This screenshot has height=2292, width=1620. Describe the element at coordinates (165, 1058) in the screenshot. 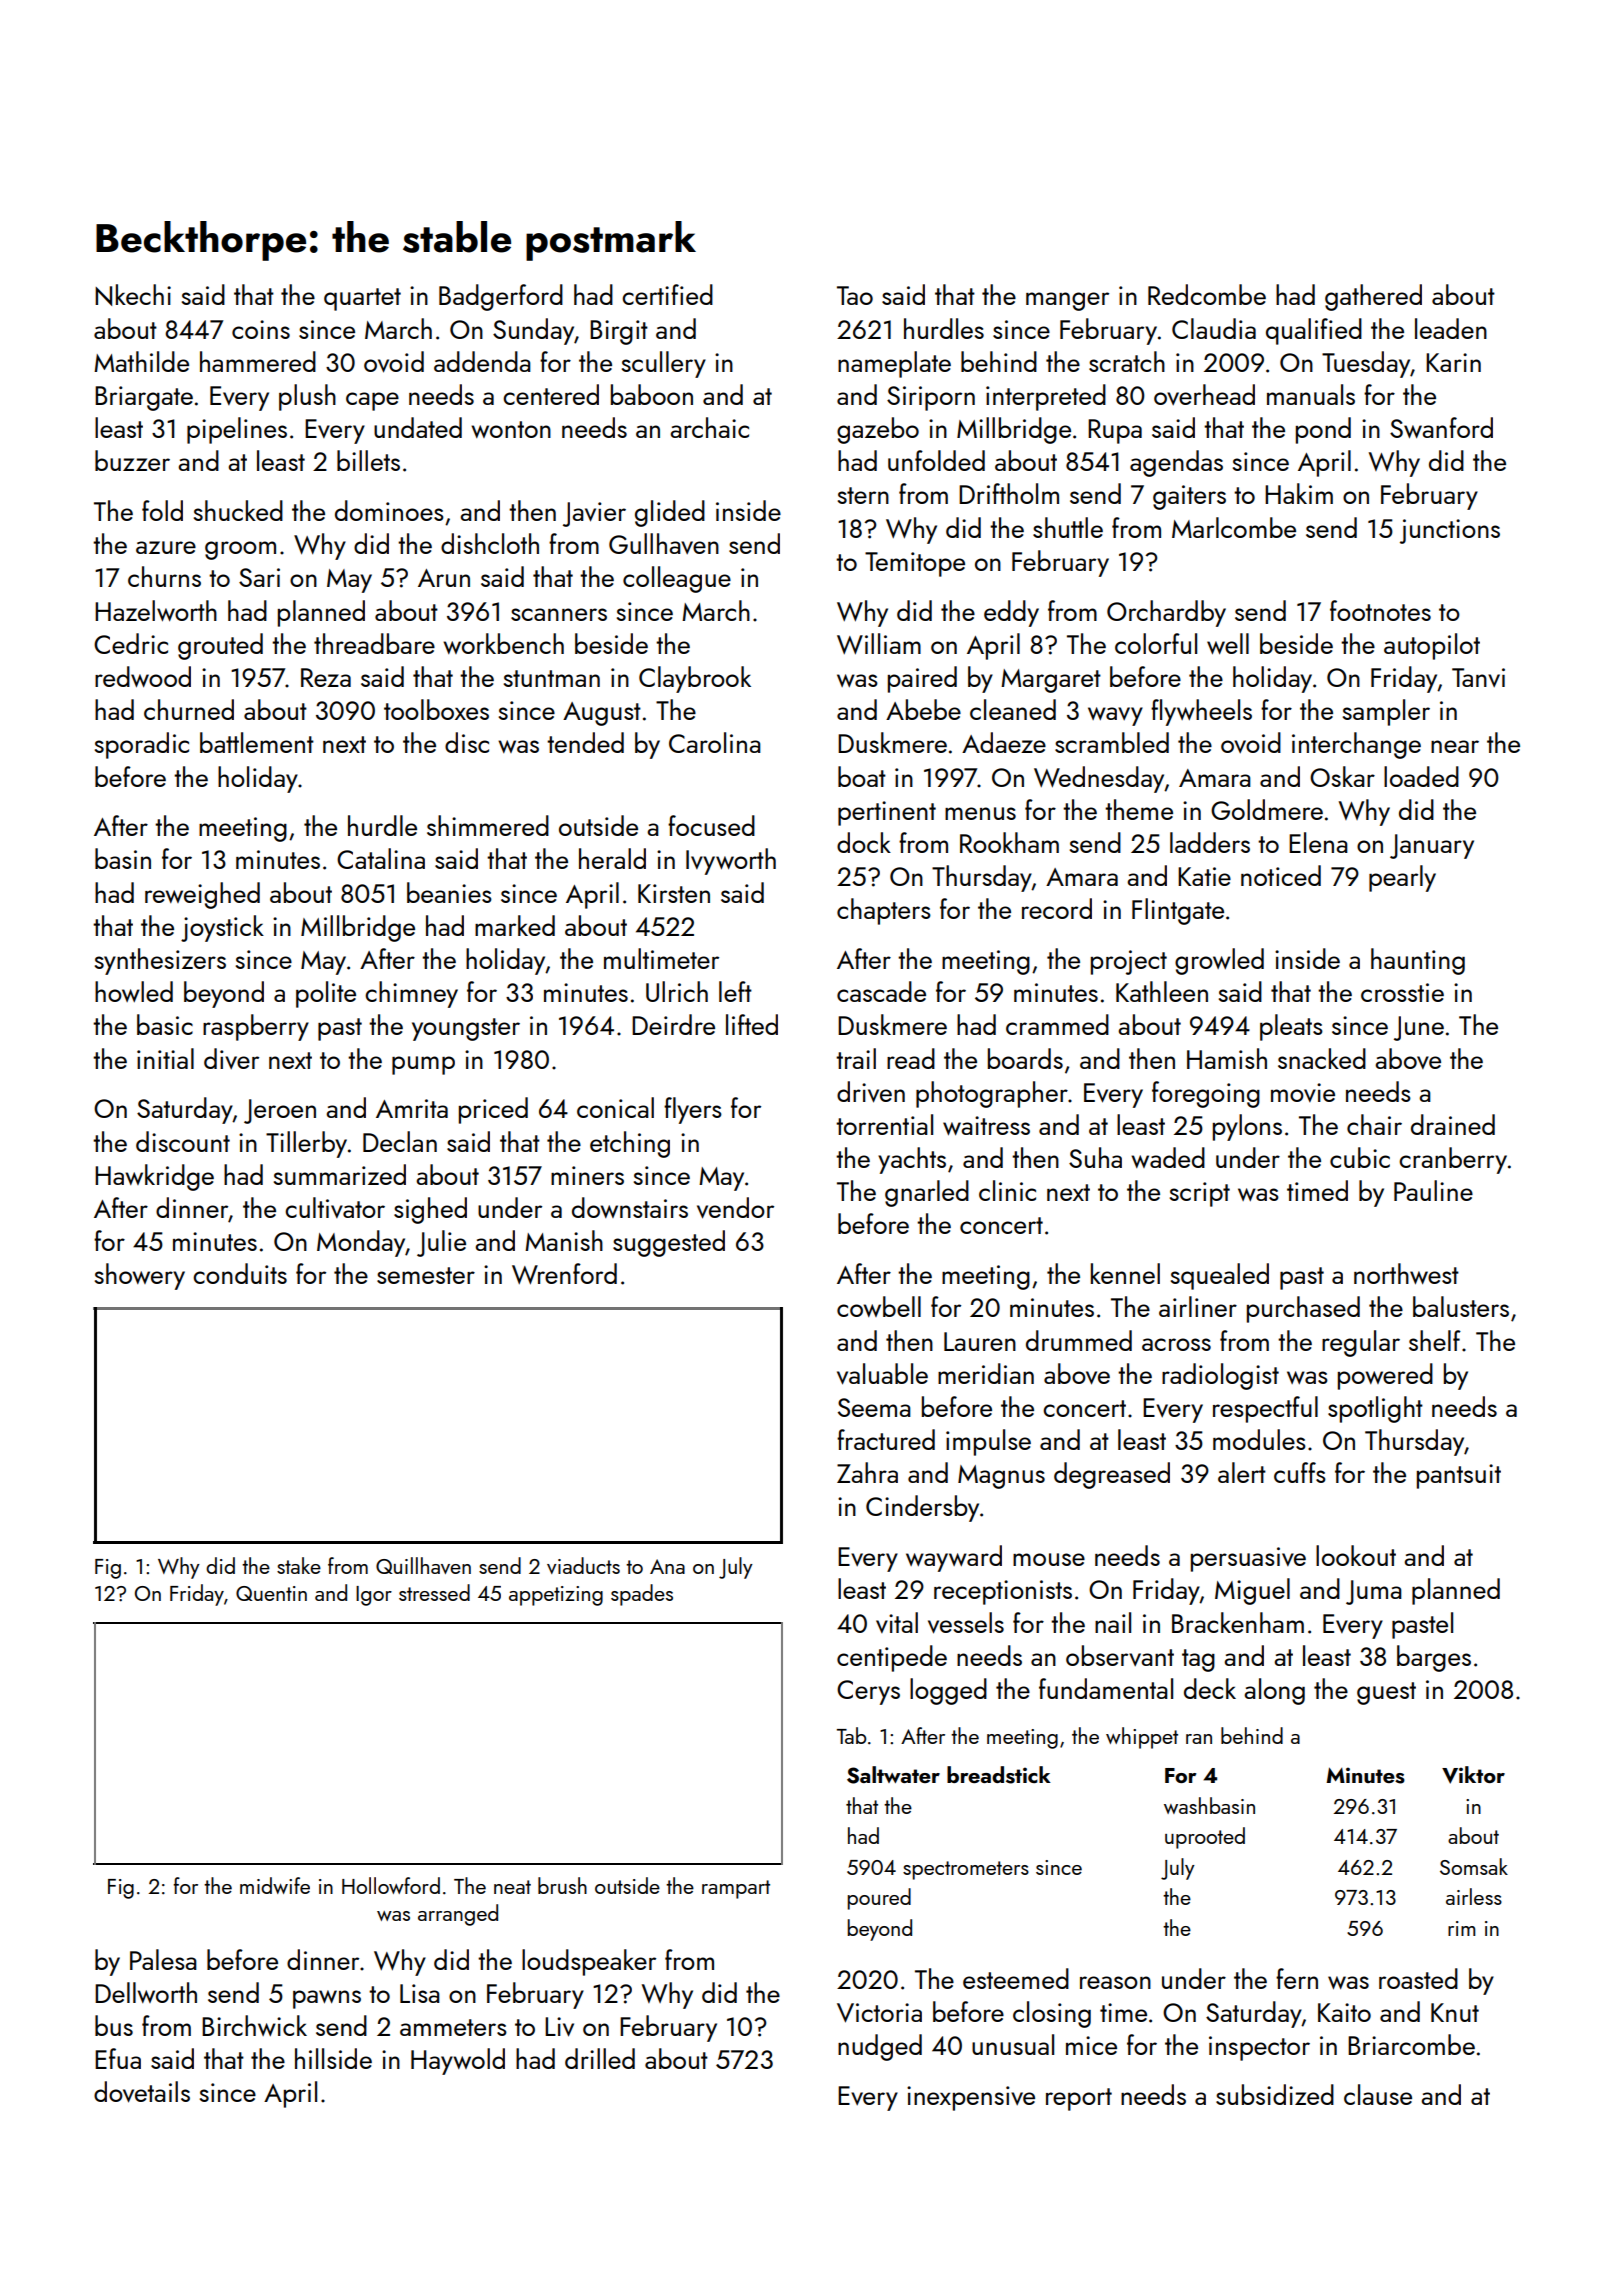

I see `initial` at that location.
